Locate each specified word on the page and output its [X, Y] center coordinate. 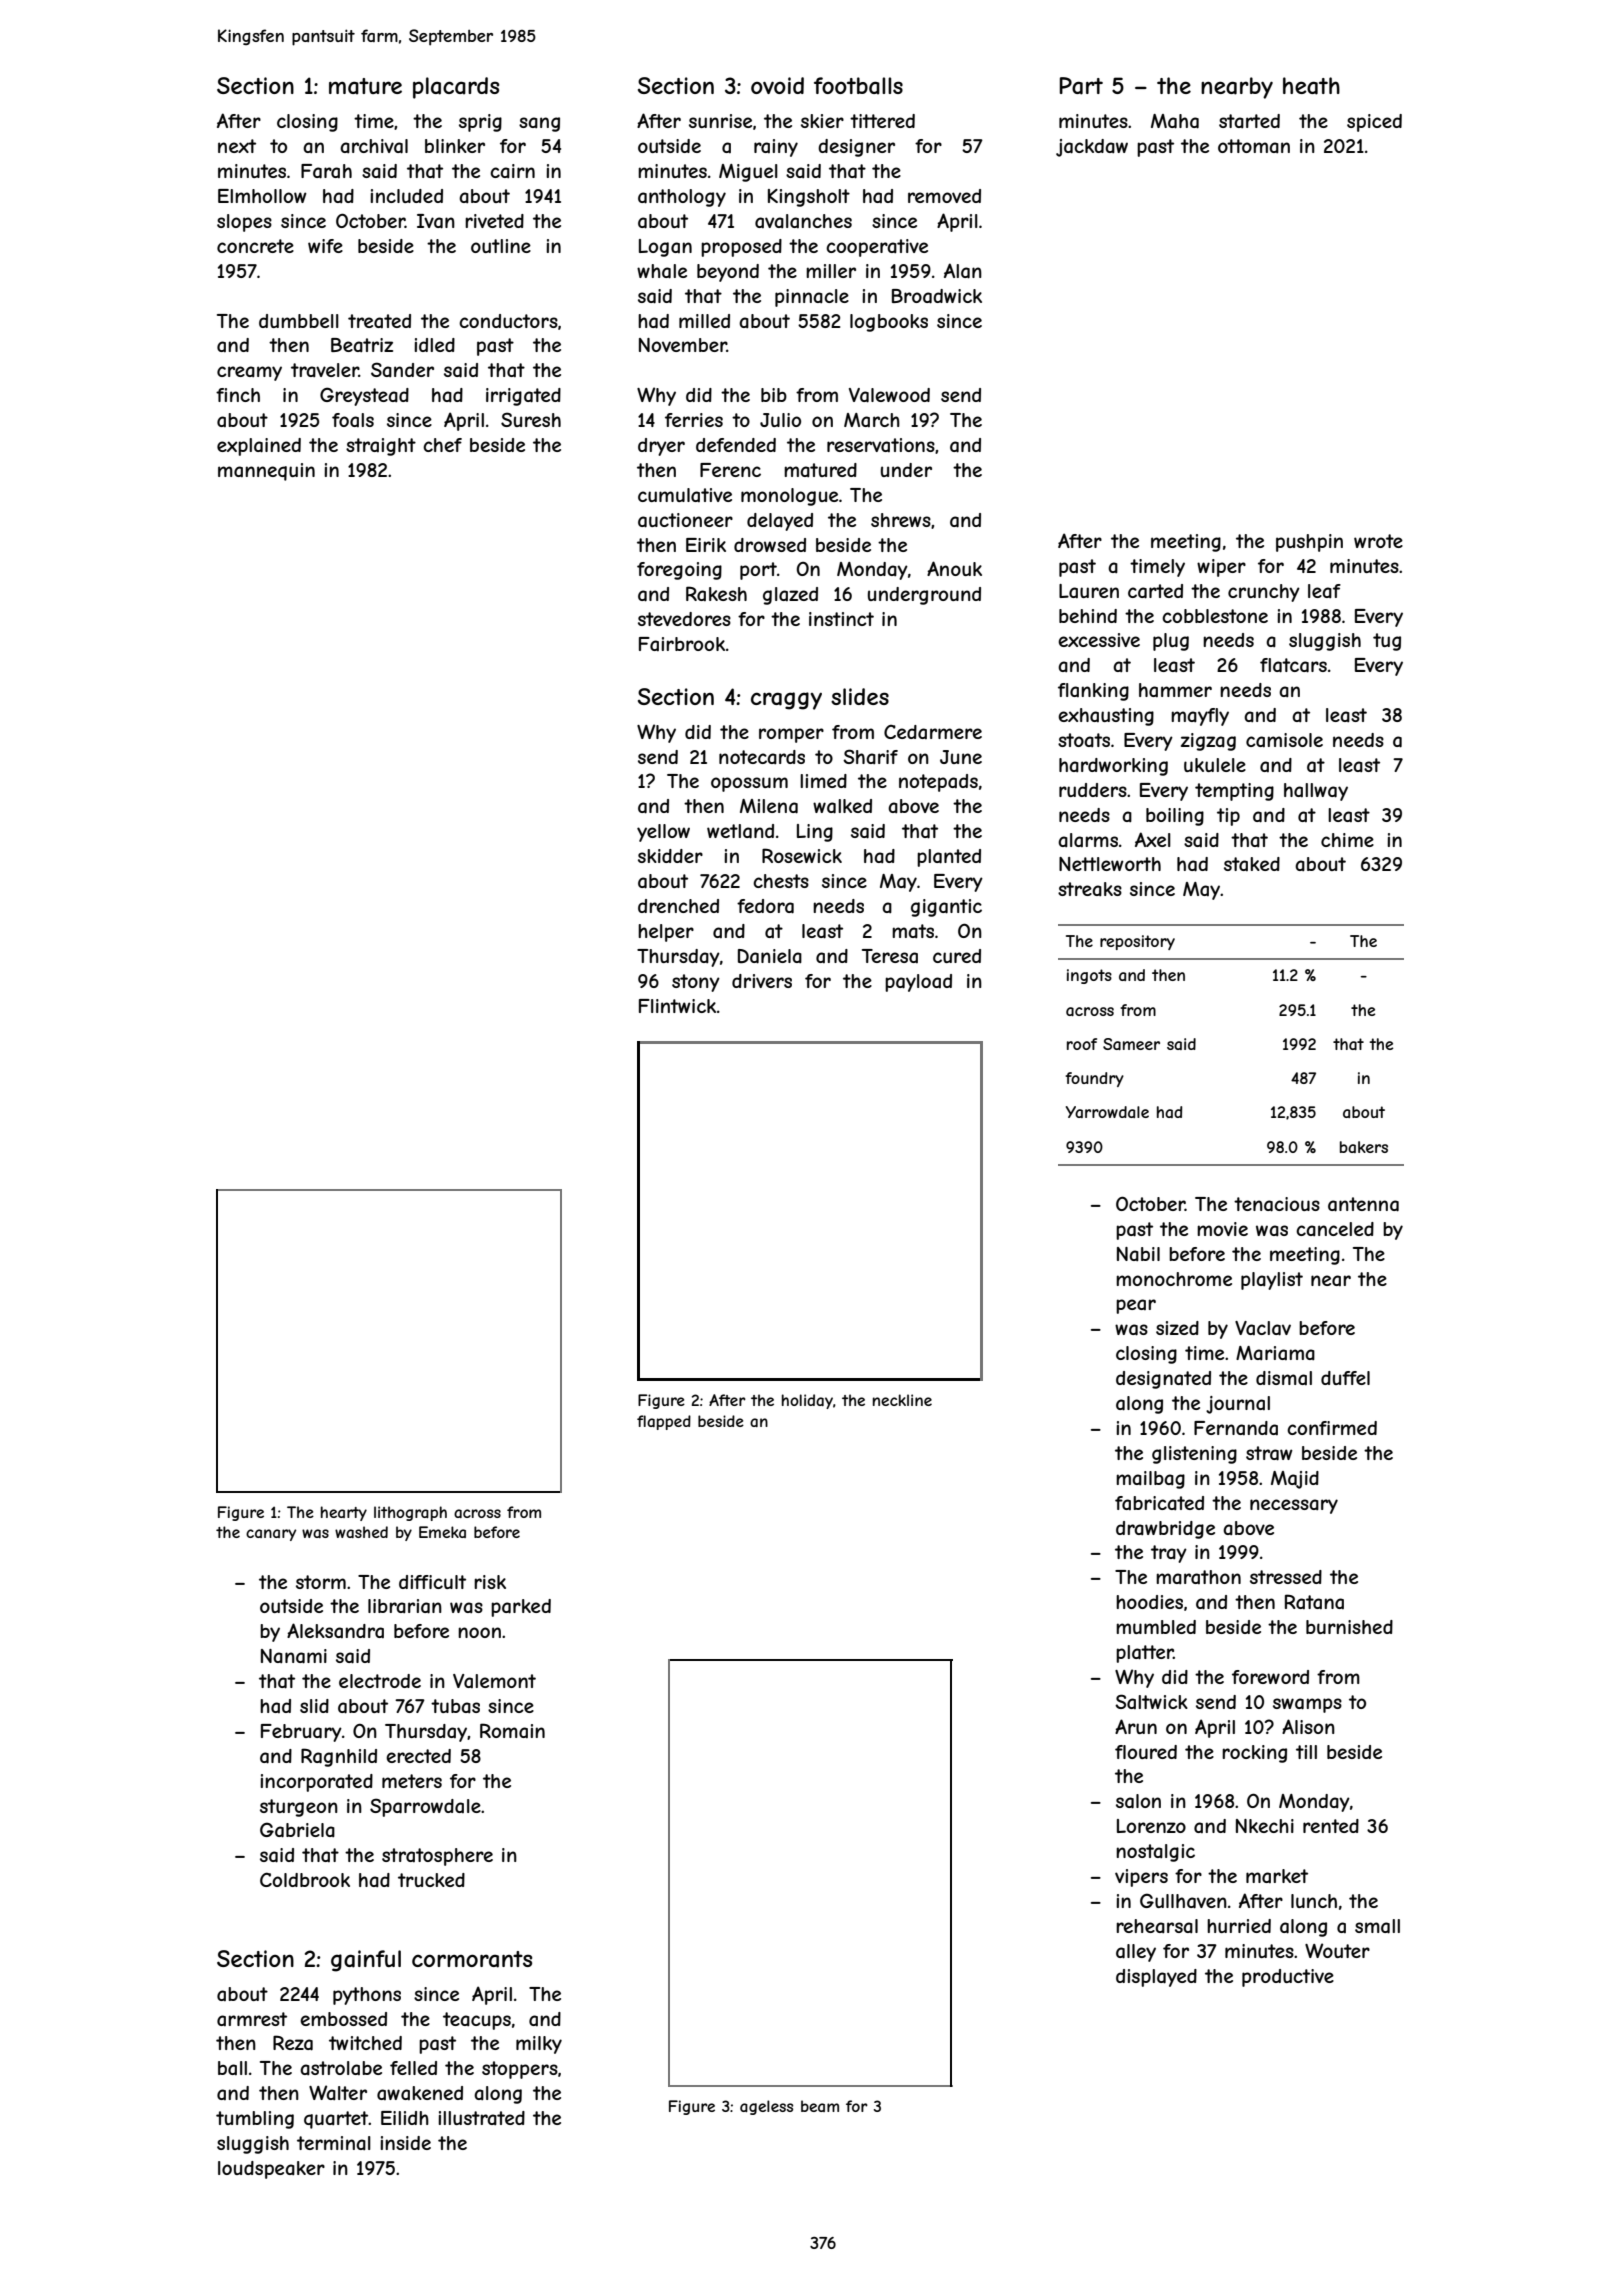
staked [1252, 864]
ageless [766, 2107]
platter [1144, 1654]
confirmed [1332, 1428]
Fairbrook [682, 644]
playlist [1272, 1281]
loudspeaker [271, 2170]
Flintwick [677, 1006]
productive [1288, 1978]
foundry [1094, 1079]
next [237, 146]
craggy [786, 701]
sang [539, 124]
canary [271, 1535]
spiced [1374, 123]
